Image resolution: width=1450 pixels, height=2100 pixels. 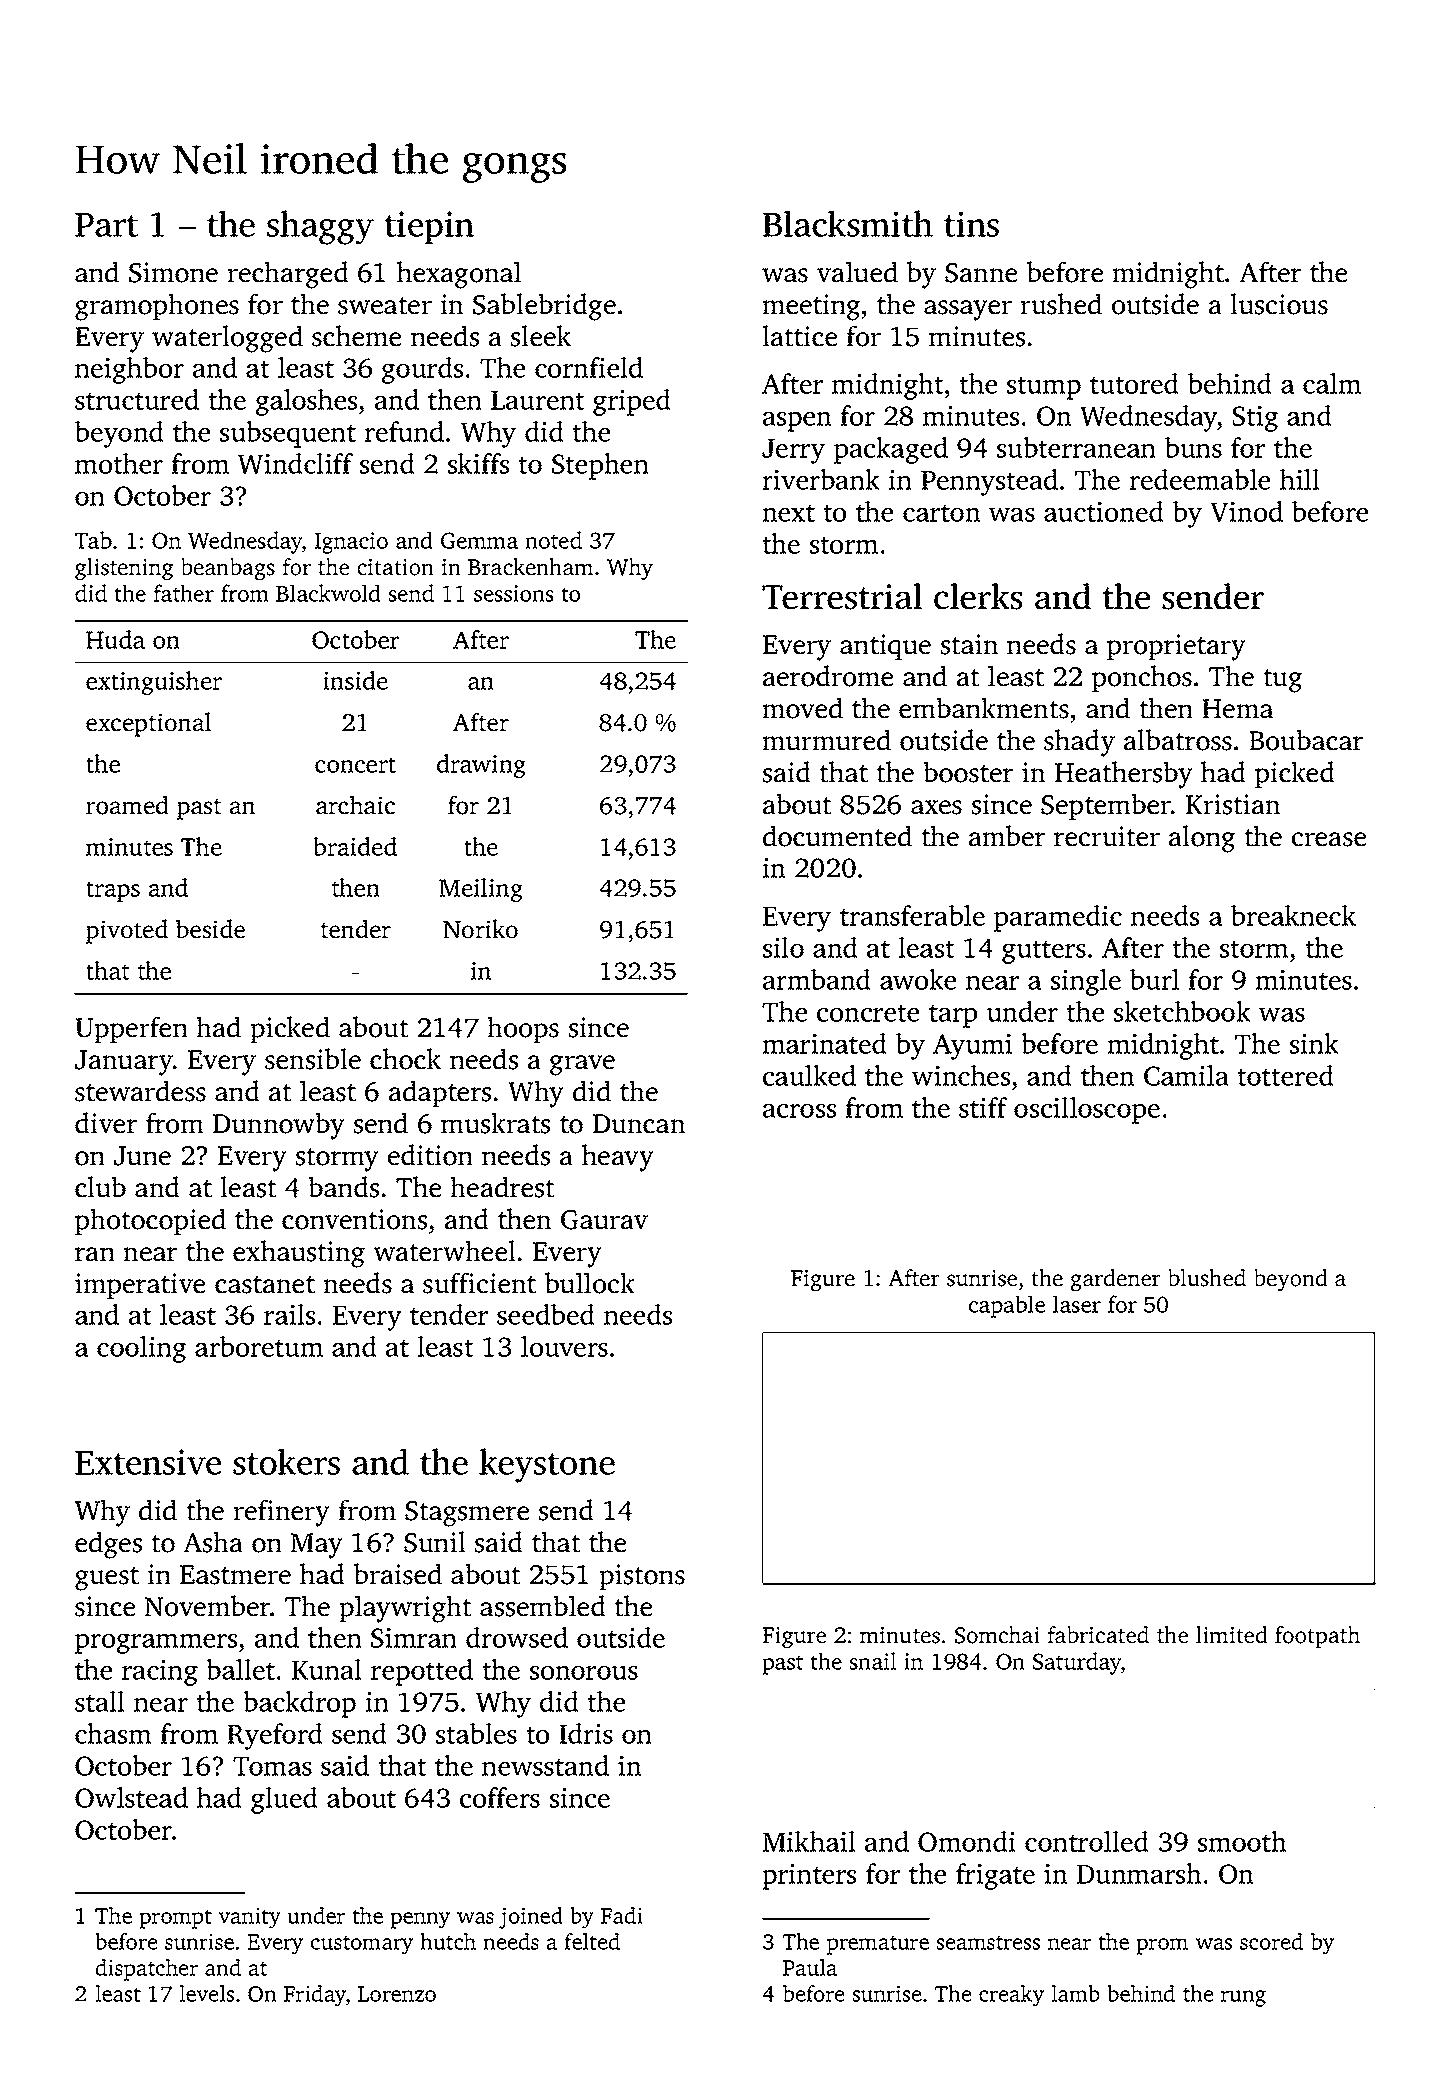 What do you see at coordinates (848, 223) in the image?
I see `Blacksmith` at bounding box center [848, 223].
